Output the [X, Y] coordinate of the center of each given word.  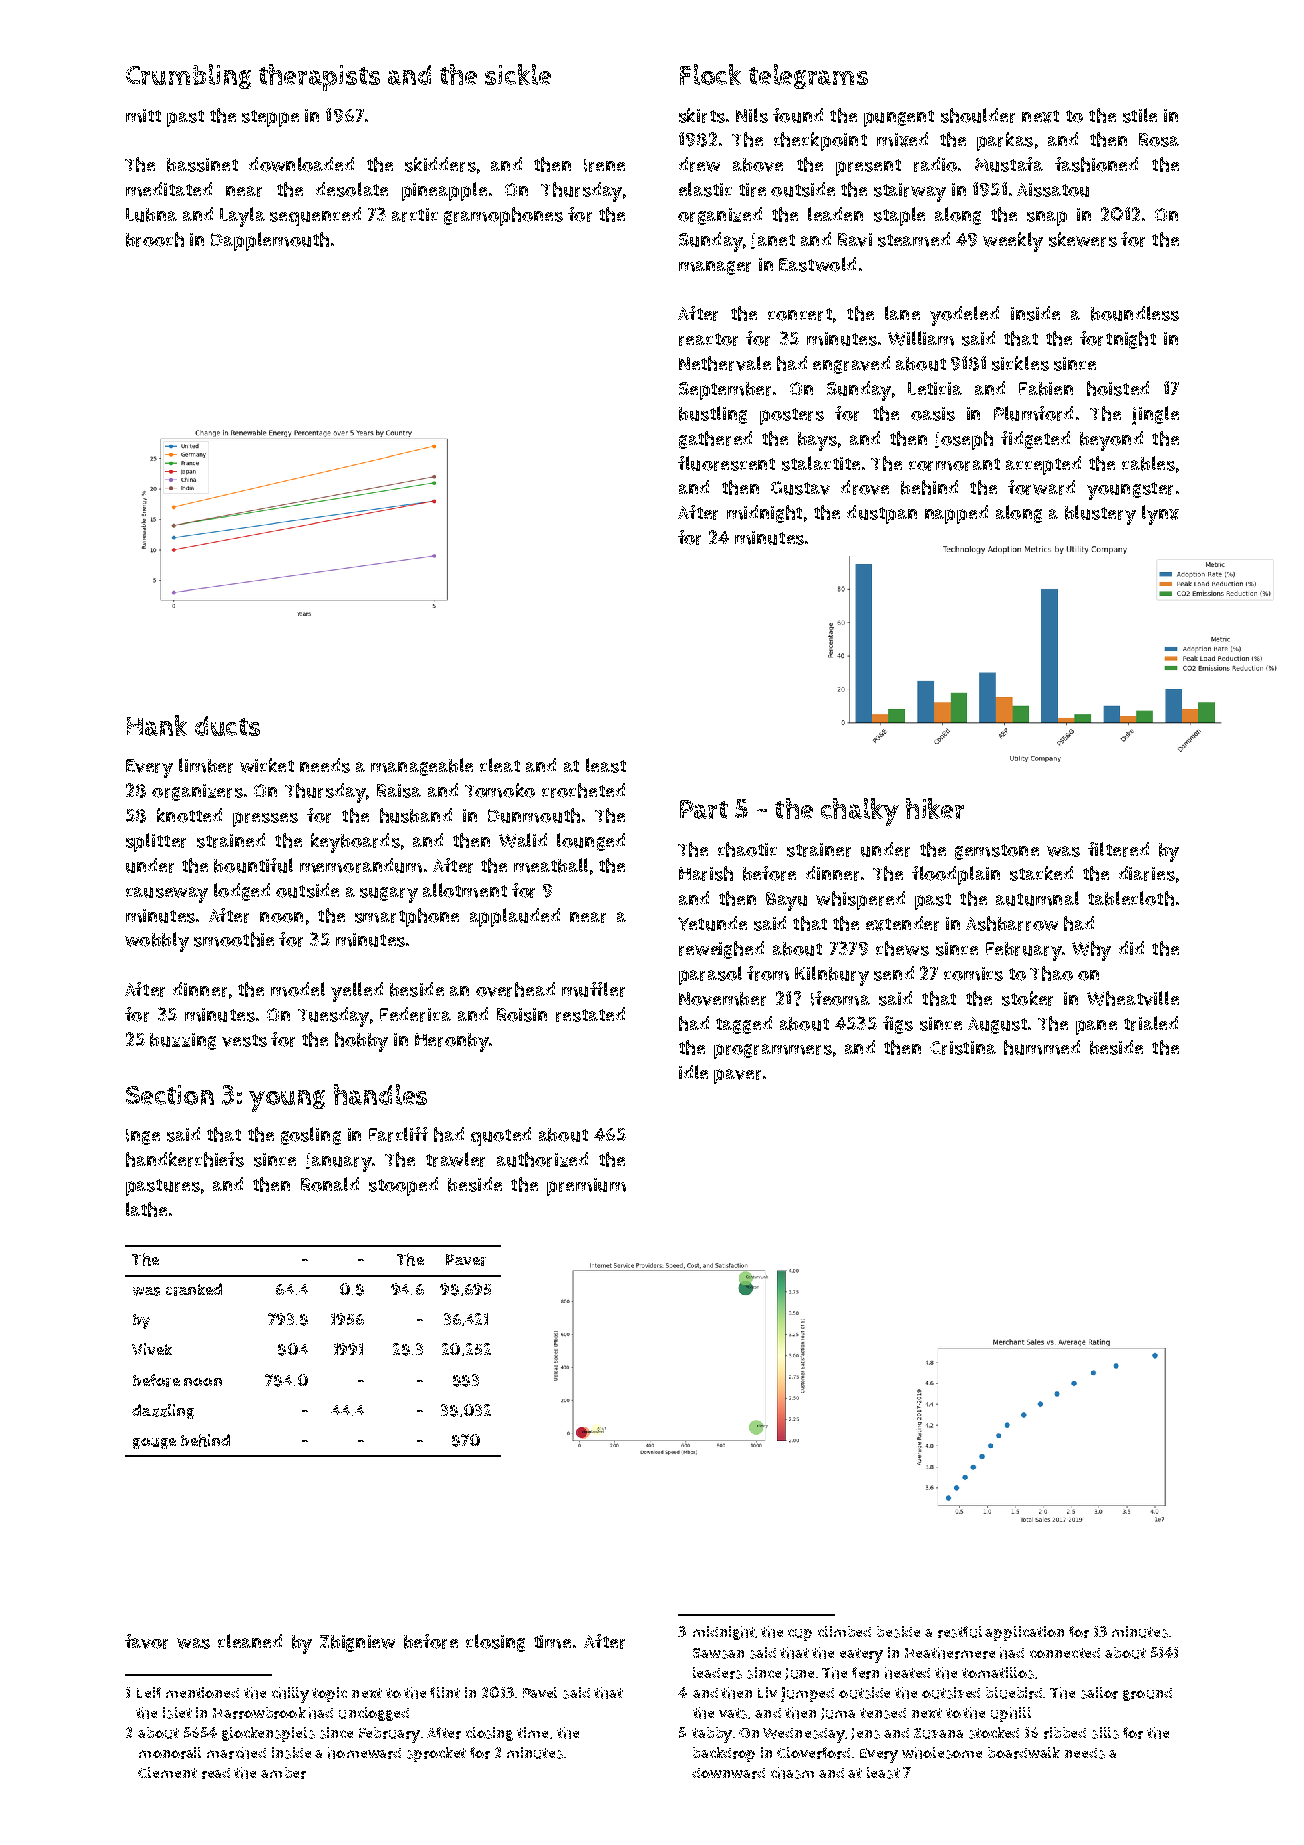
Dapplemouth [270, 241]
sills [1105, 1733]
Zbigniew [357, 1643]
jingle [1155, 415]
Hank [157, 725]
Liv [767, 1692]
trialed [1151, 1023]
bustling [713, 415]
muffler [593, 989]
